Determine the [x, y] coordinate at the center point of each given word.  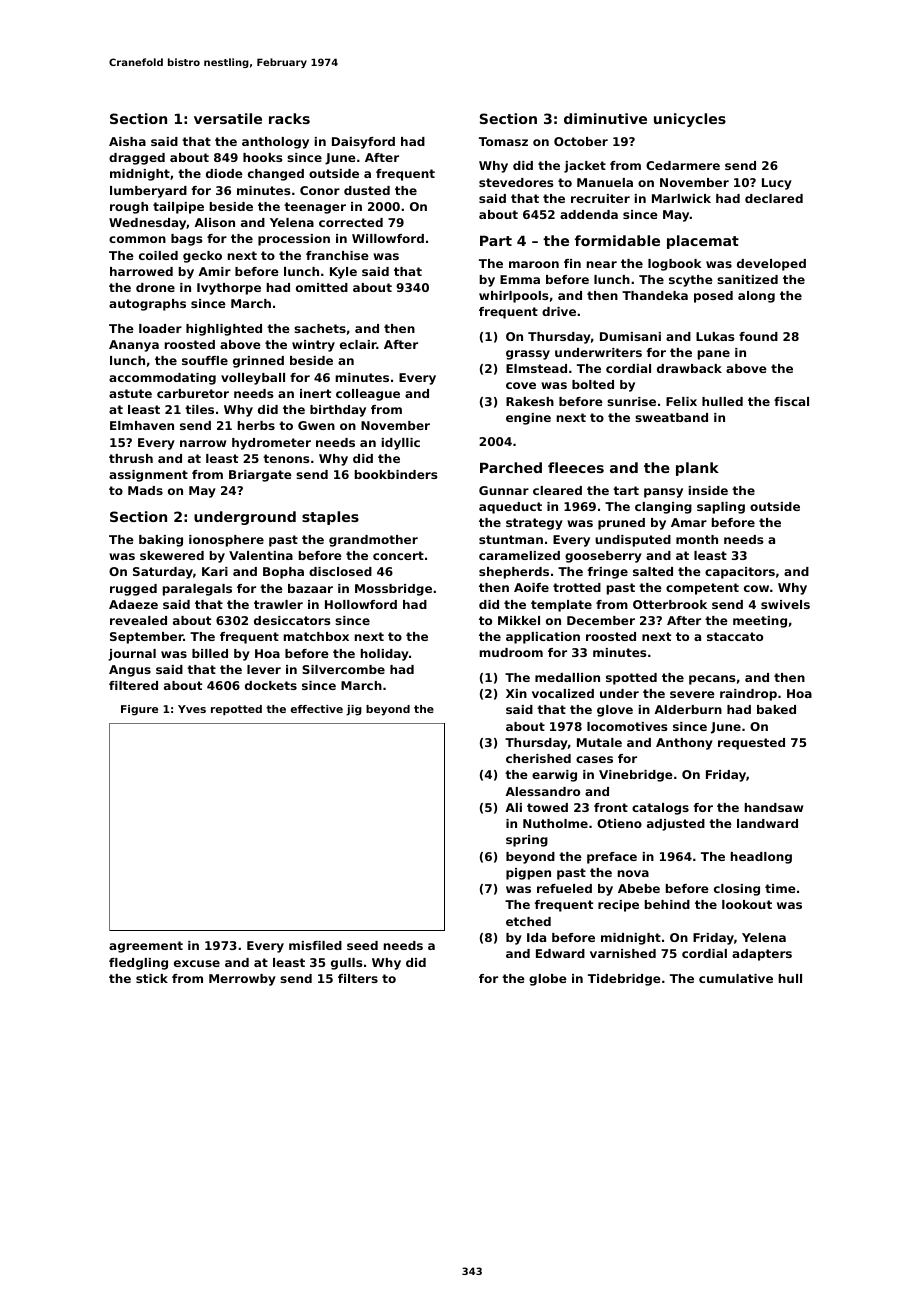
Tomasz [503, 141]
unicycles [690, 120]
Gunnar [504, 490]
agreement [146, 947]
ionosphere [226, 541]
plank [697, 469]
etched [528, 921]
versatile [228, 118]
